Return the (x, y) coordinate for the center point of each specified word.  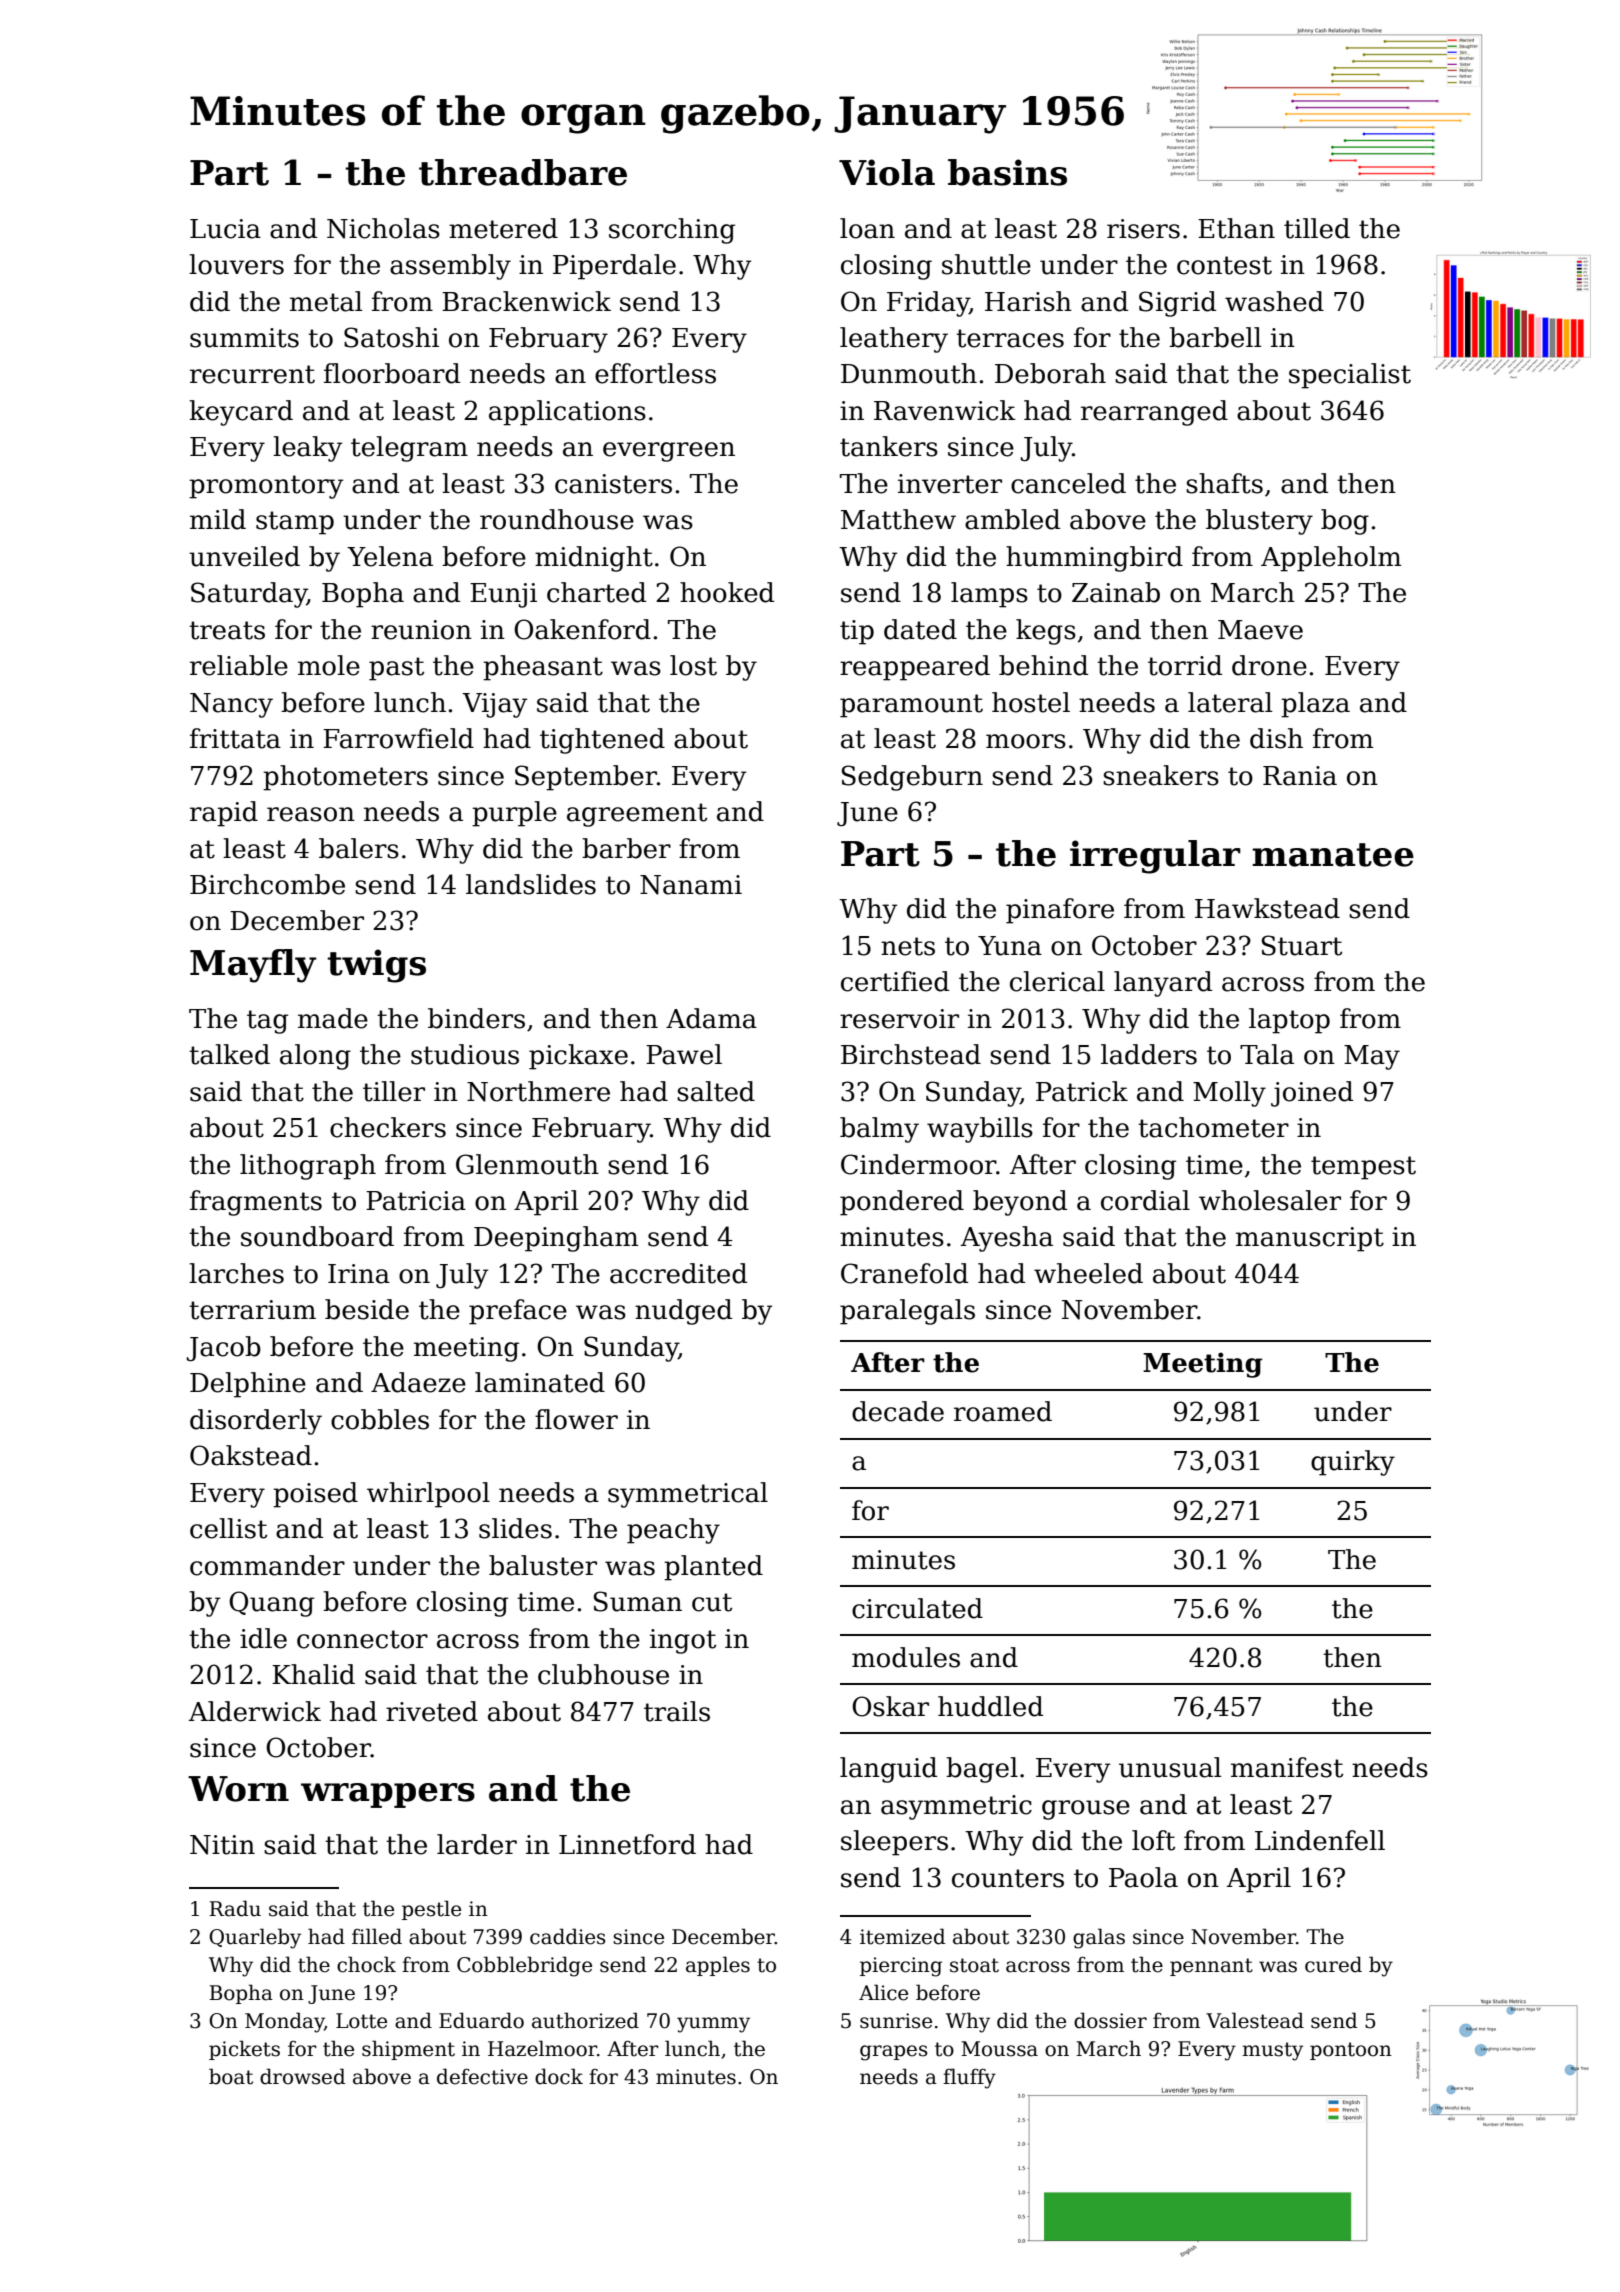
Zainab (1116, 592)
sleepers (894, 1843)
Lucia (225, 229)
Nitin (222, 1845)
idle (263, 1638)
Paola (1143, 1877)
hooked (727, 592)
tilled (1317, 228)
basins (1007, 172)
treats (227, 630)
